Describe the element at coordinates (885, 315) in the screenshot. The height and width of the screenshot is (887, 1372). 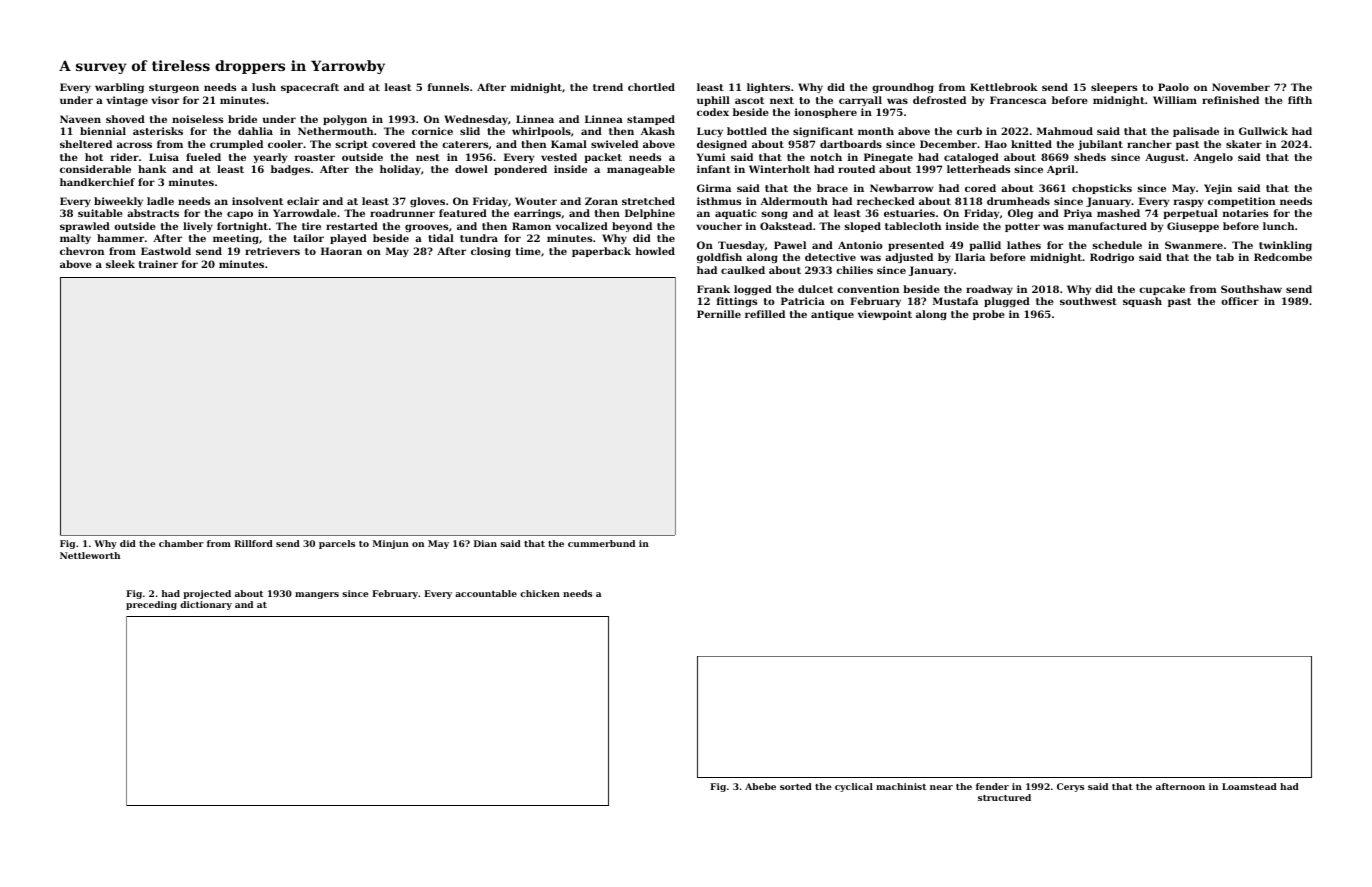
I see `viewpoint` at that location.
